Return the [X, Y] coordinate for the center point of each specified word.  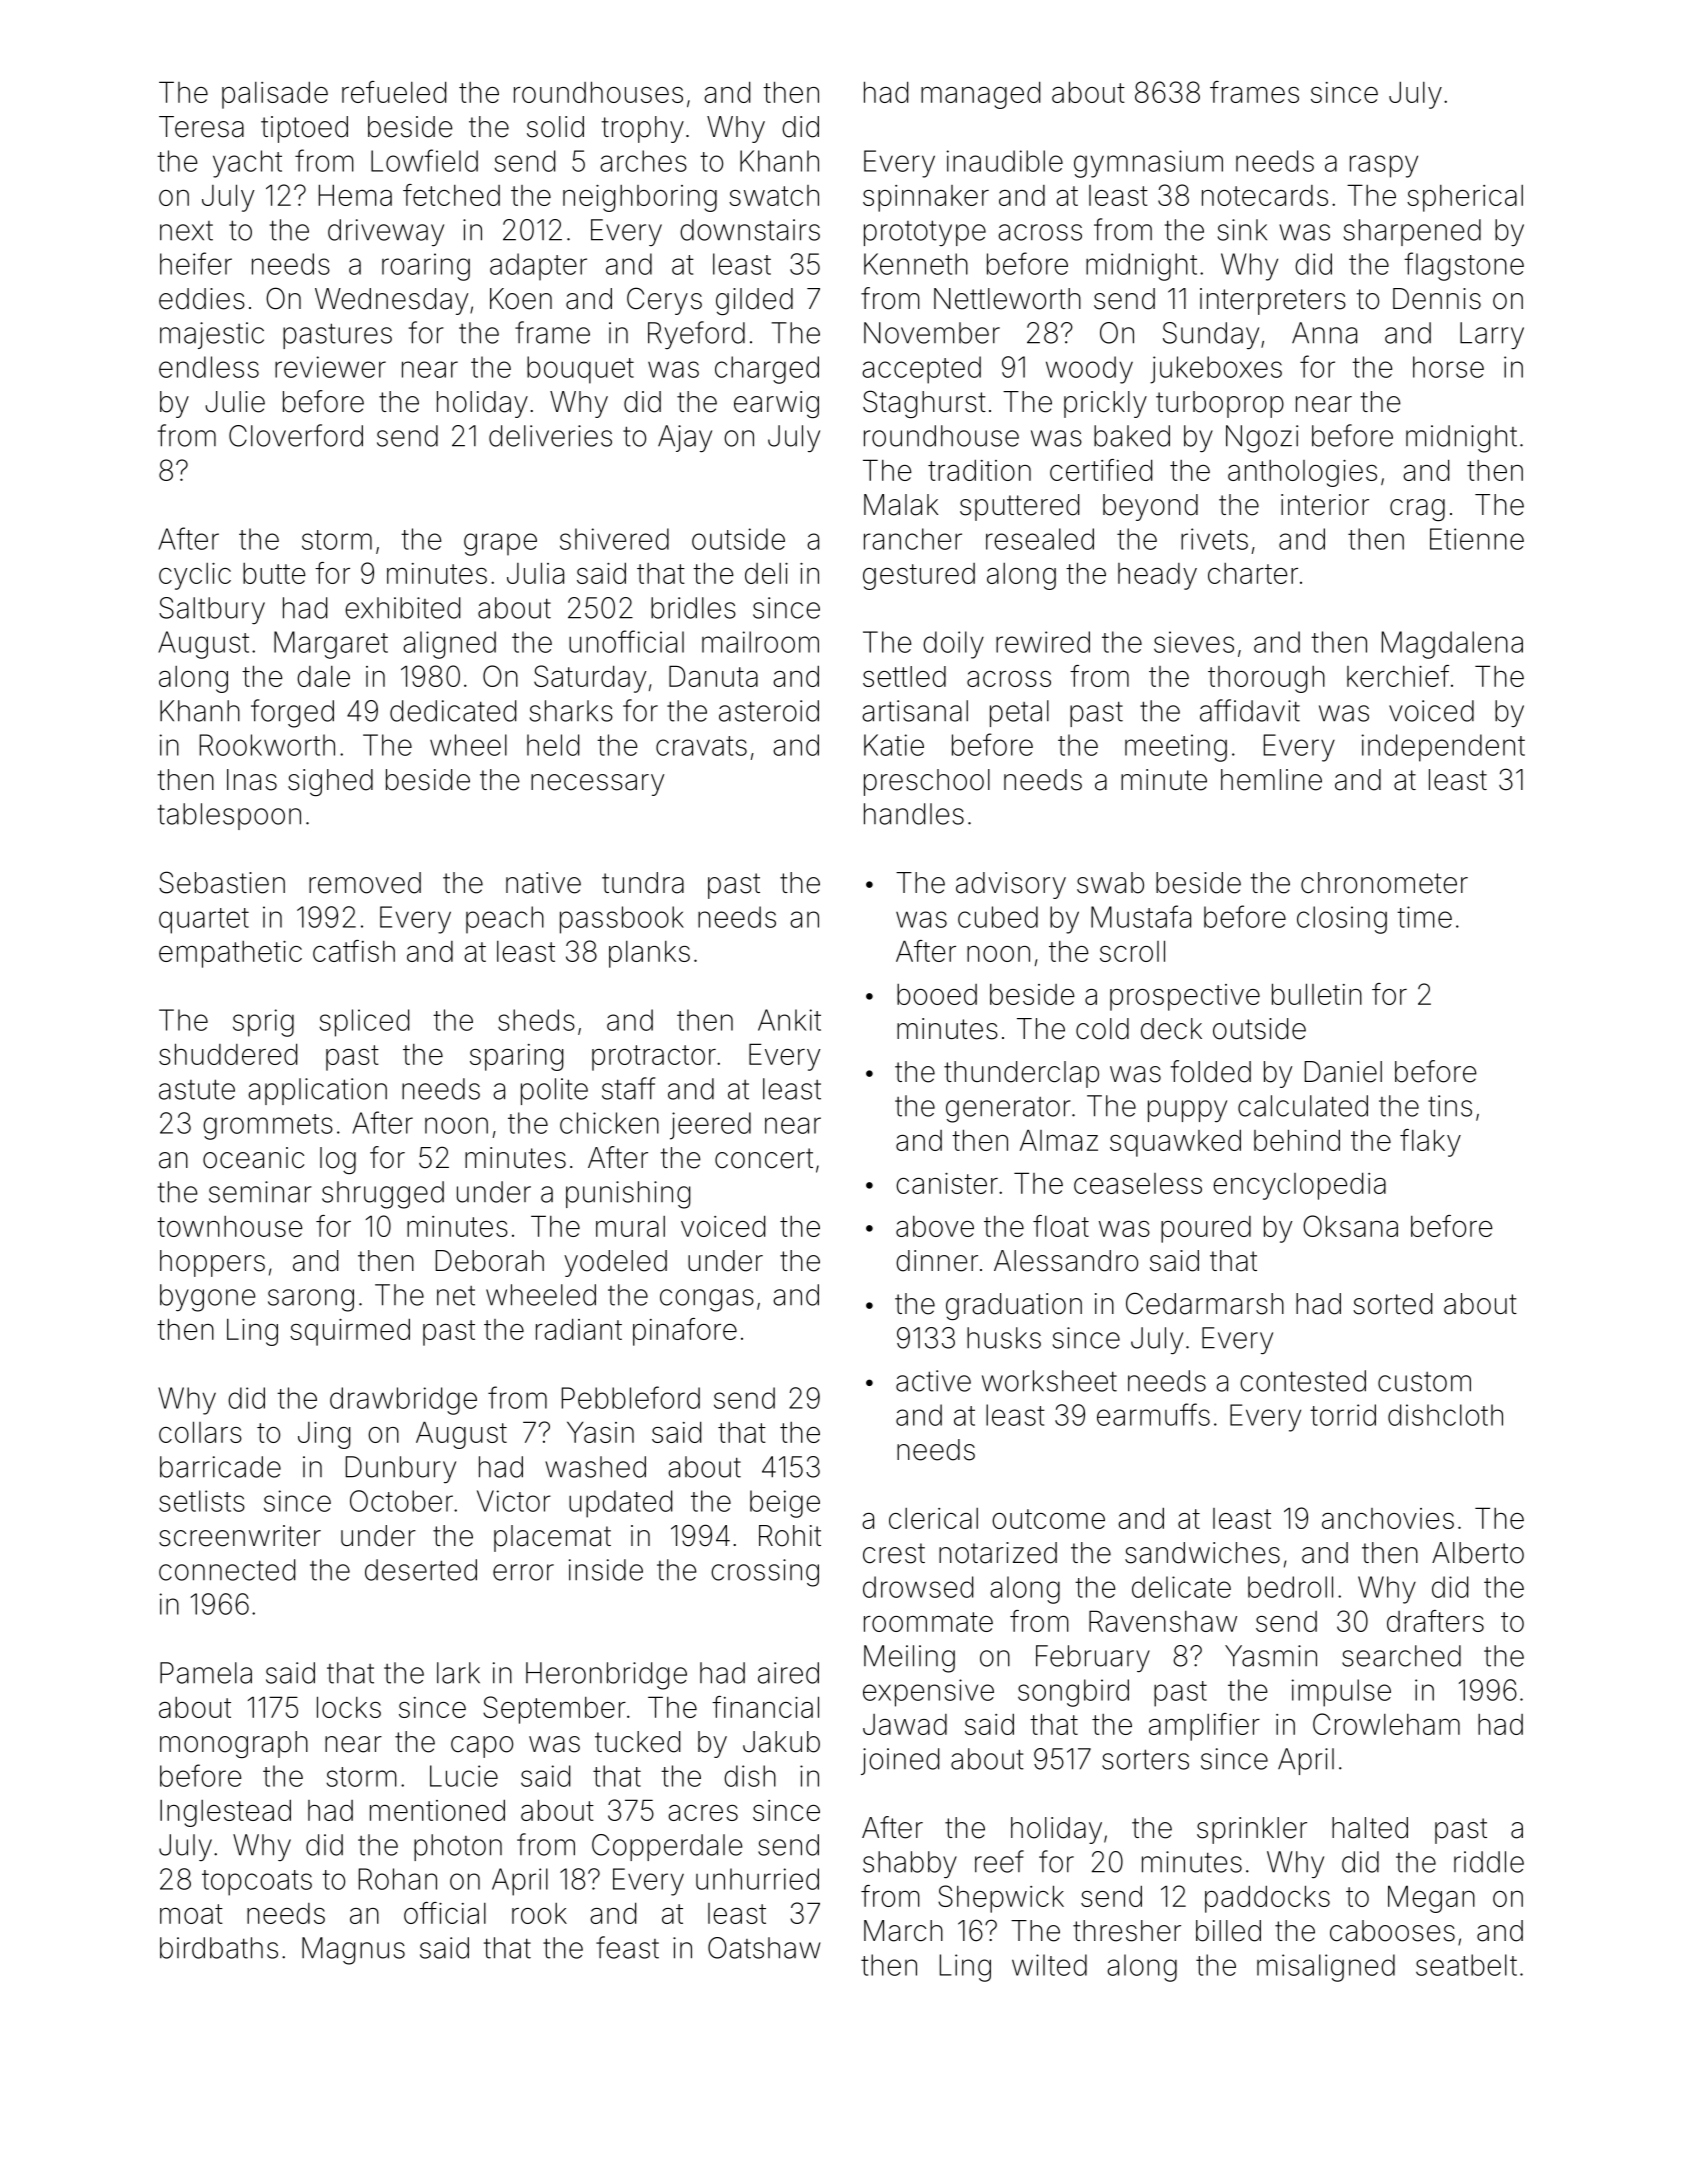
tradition [979, 470]
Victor [514, 1501]
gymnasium [1148, 164]
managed [980, 95]
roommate [928, 1622]
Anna [1324, 333]
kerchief [1398, 676]
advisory [1011, 885]
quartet [204, 921]
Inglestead [225, 1813]
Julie [235, 402]
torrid [1343, 1415]
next [186, 231]
